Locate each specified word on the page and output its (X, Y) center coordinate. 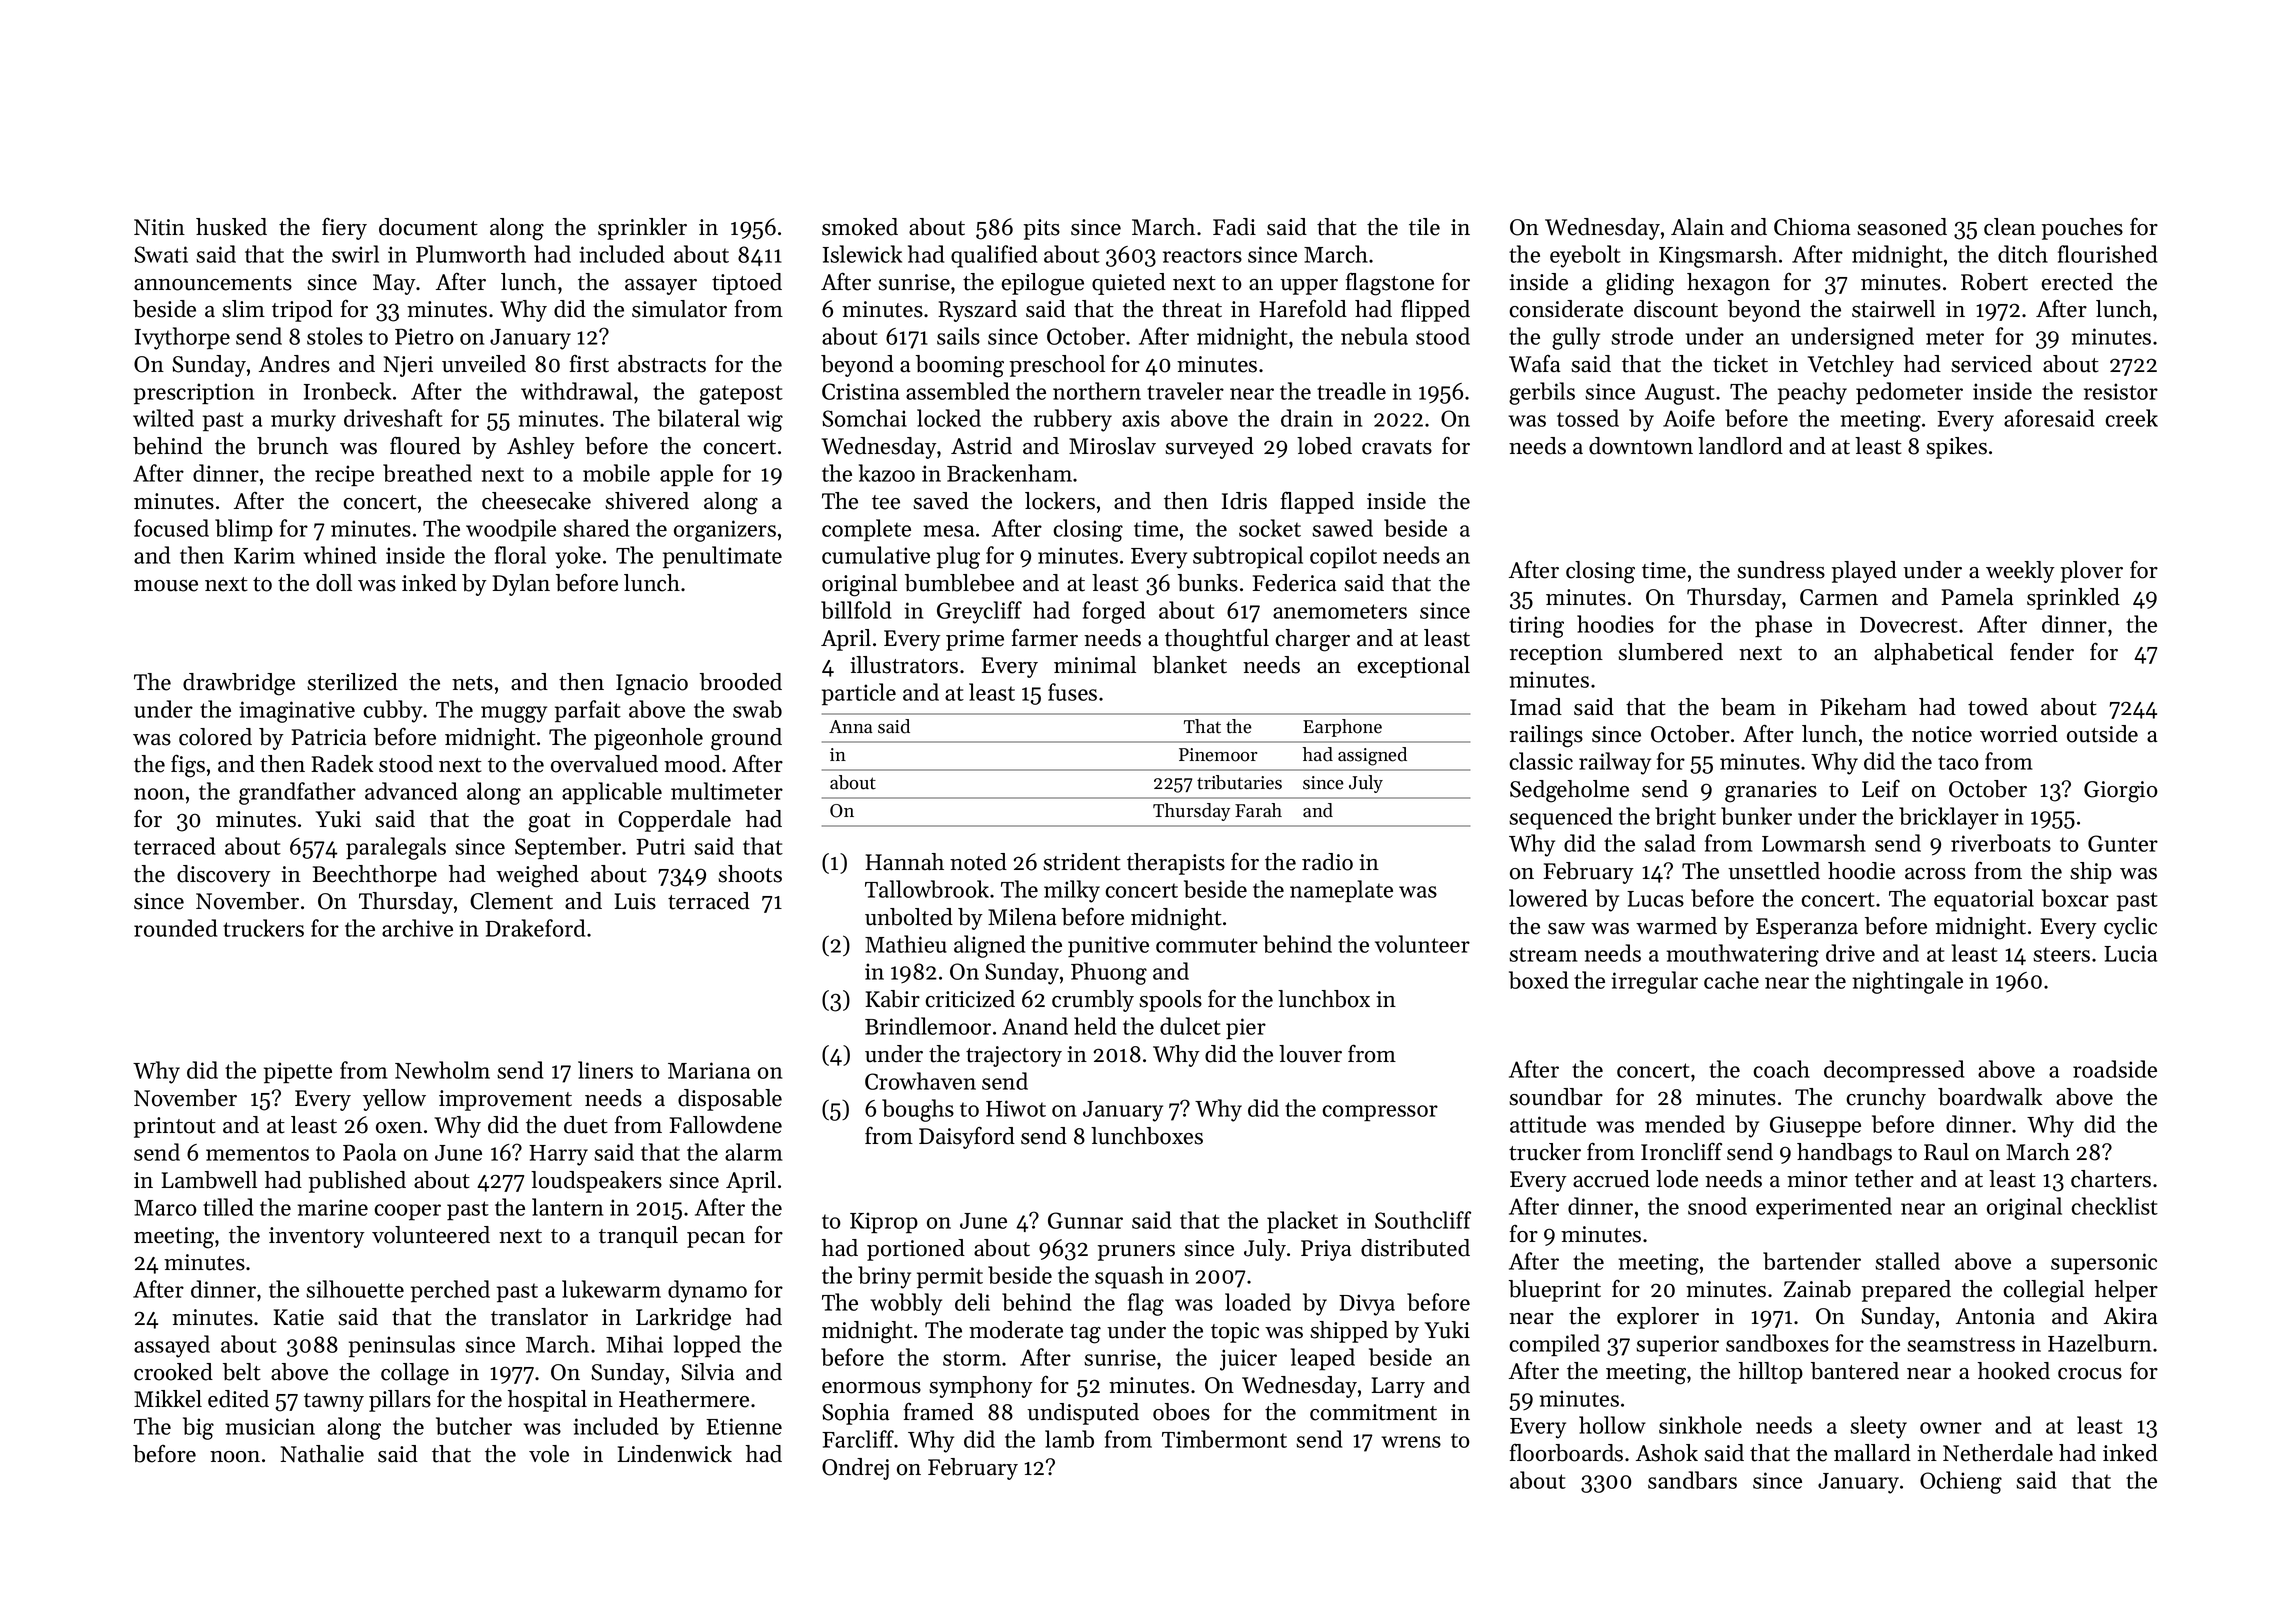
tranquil (638, 1237)
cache (1731, 980)
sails (958, 336)
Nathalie (322, 1454)
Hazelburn (2100, 1343)
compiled (1554, 1345)
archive (417, 928)
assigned (1372, 756)
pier (1246, 1029)
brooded (741, 682)
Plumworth (471, 254)
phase (1783, 626)
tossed (1588, 418)
